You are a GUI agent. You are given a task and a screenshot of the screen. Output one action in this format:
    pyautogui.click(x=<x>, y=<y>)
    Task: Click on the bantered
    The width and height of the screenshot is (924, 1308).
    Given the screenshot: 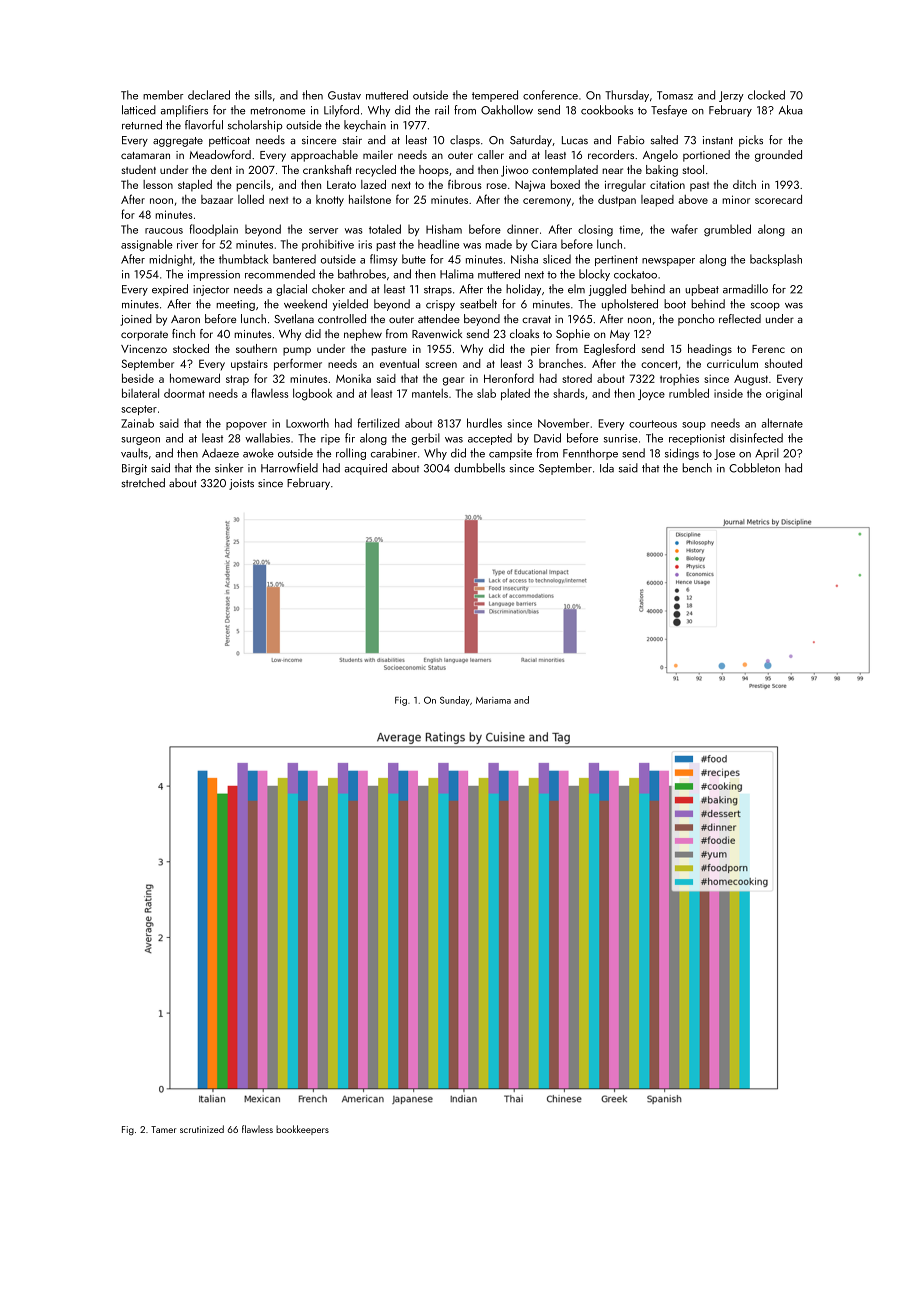 What is the action you would take?
    pyautogui.click(x=294, y=259)
